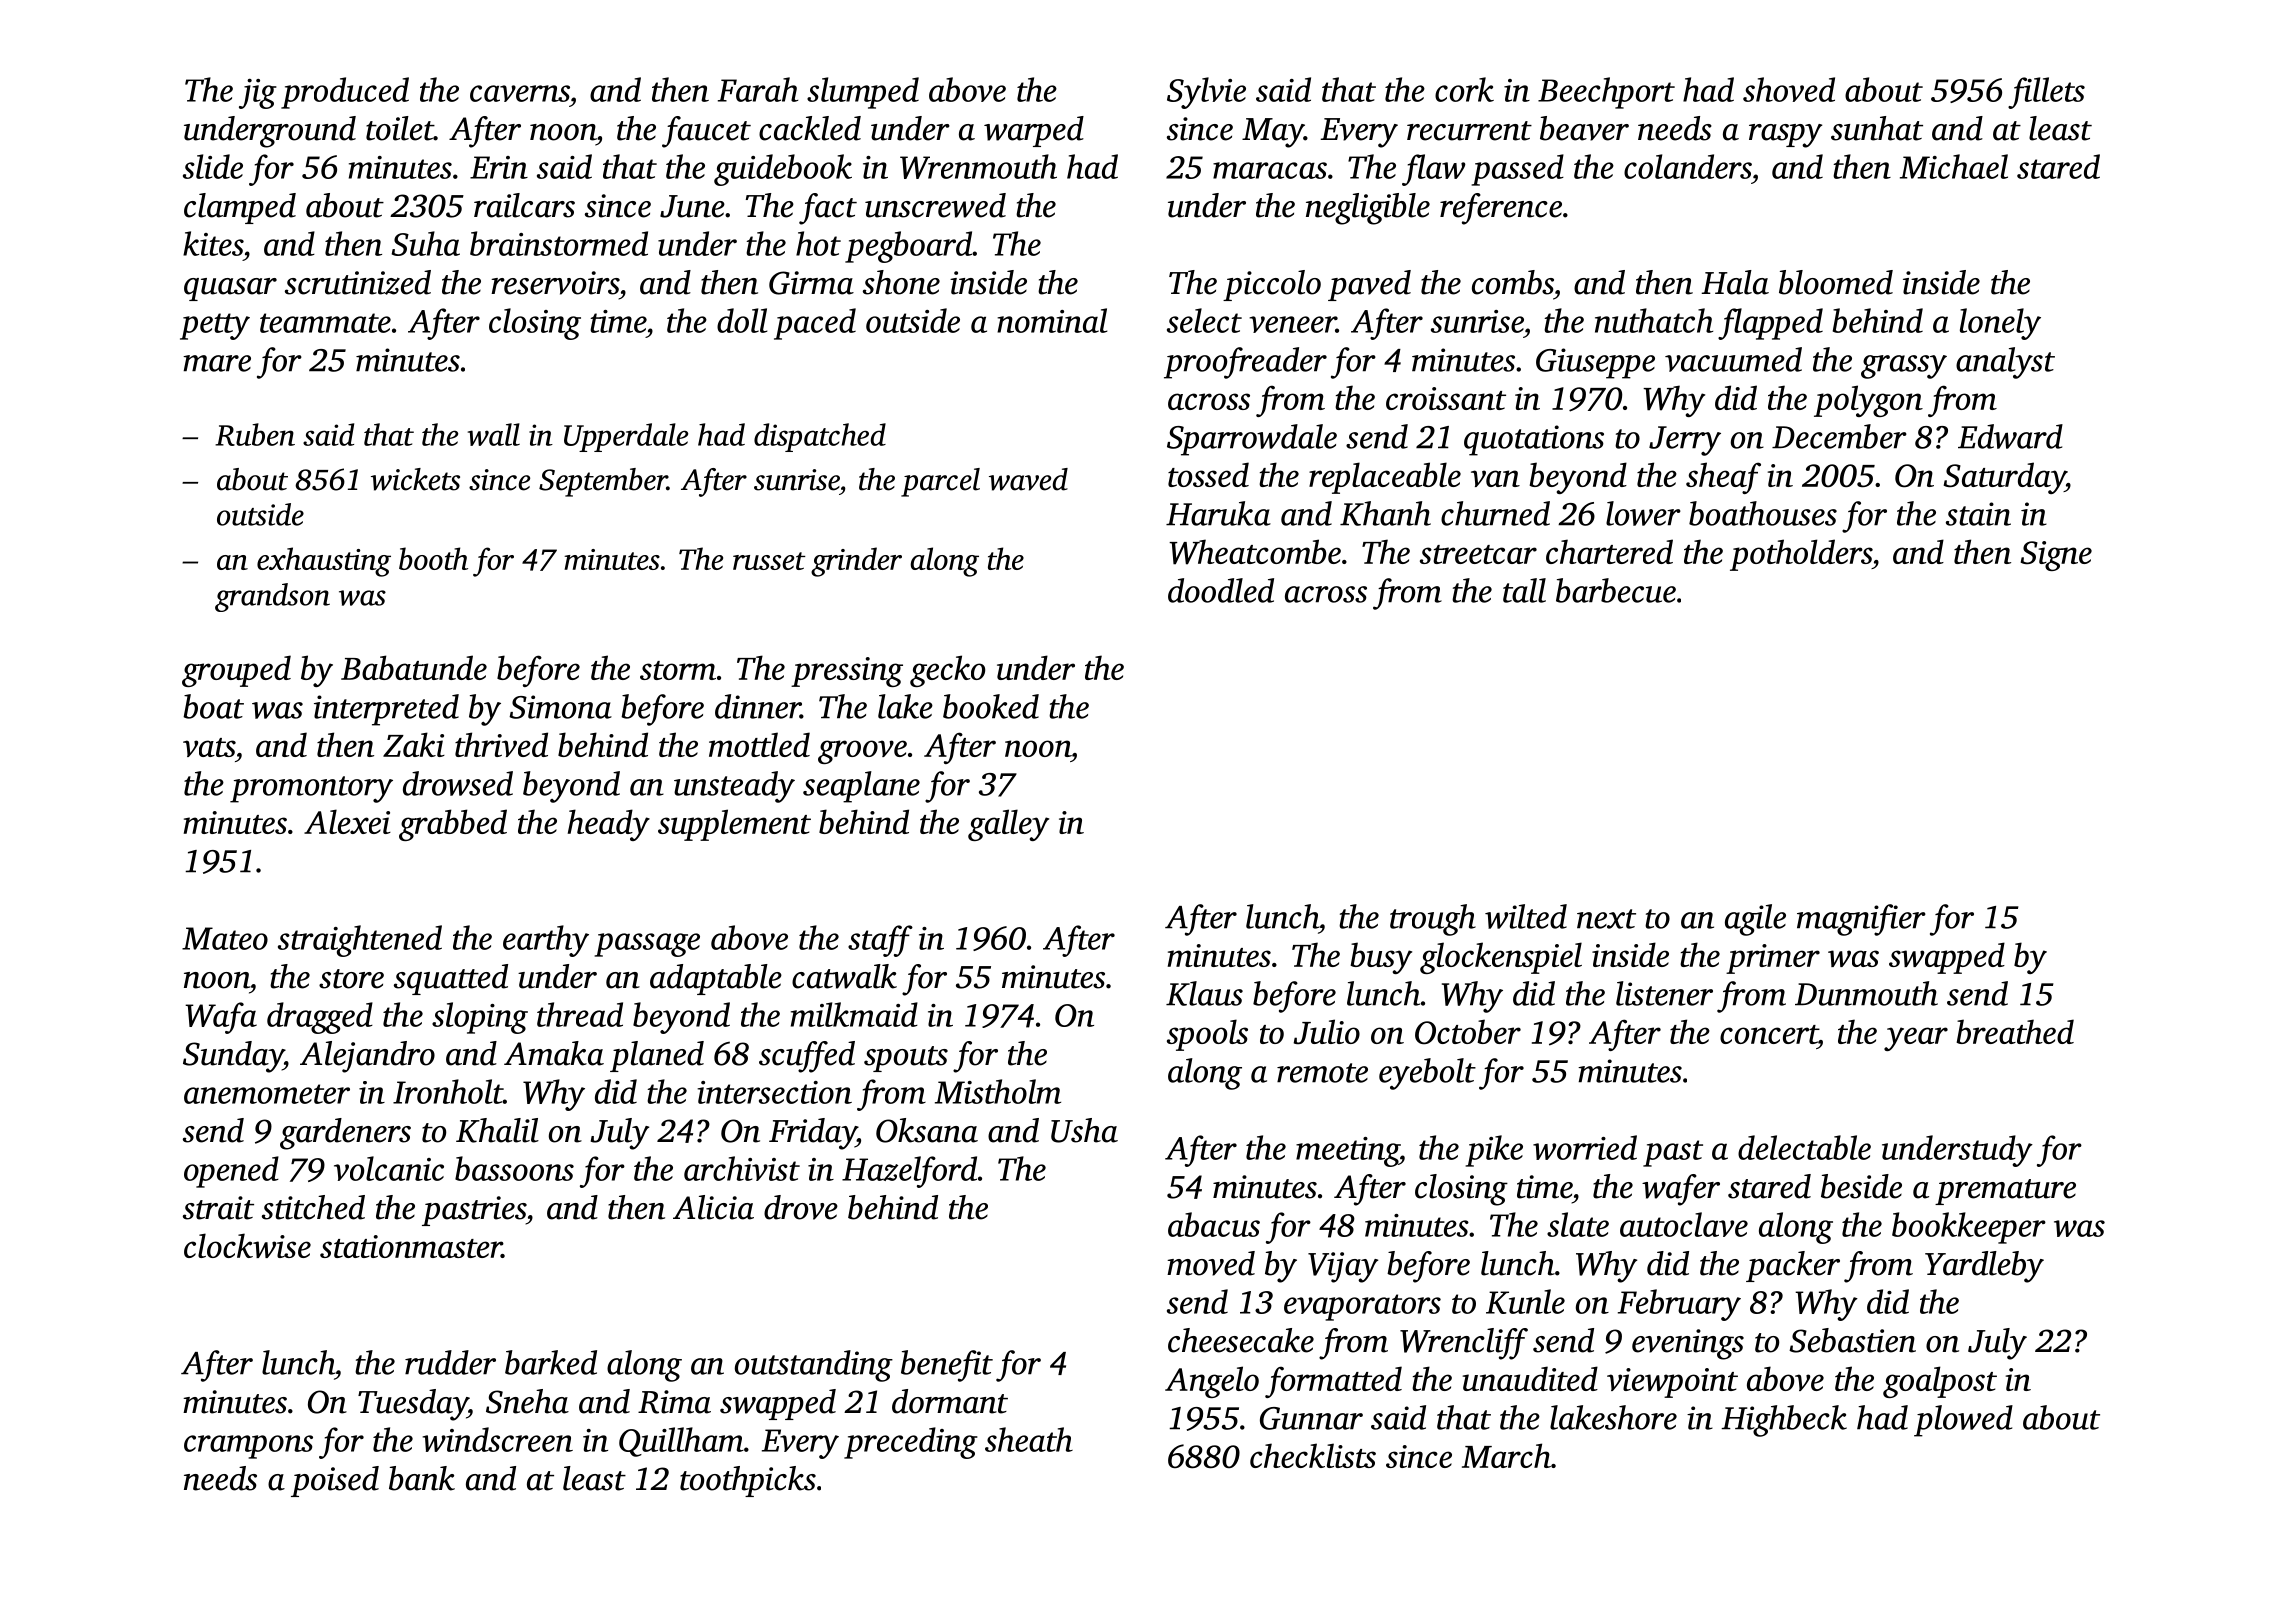  What do you see at coordinates (1245, 363) in the image?
I see `proofreader` at bounding box center [1245, 363].
